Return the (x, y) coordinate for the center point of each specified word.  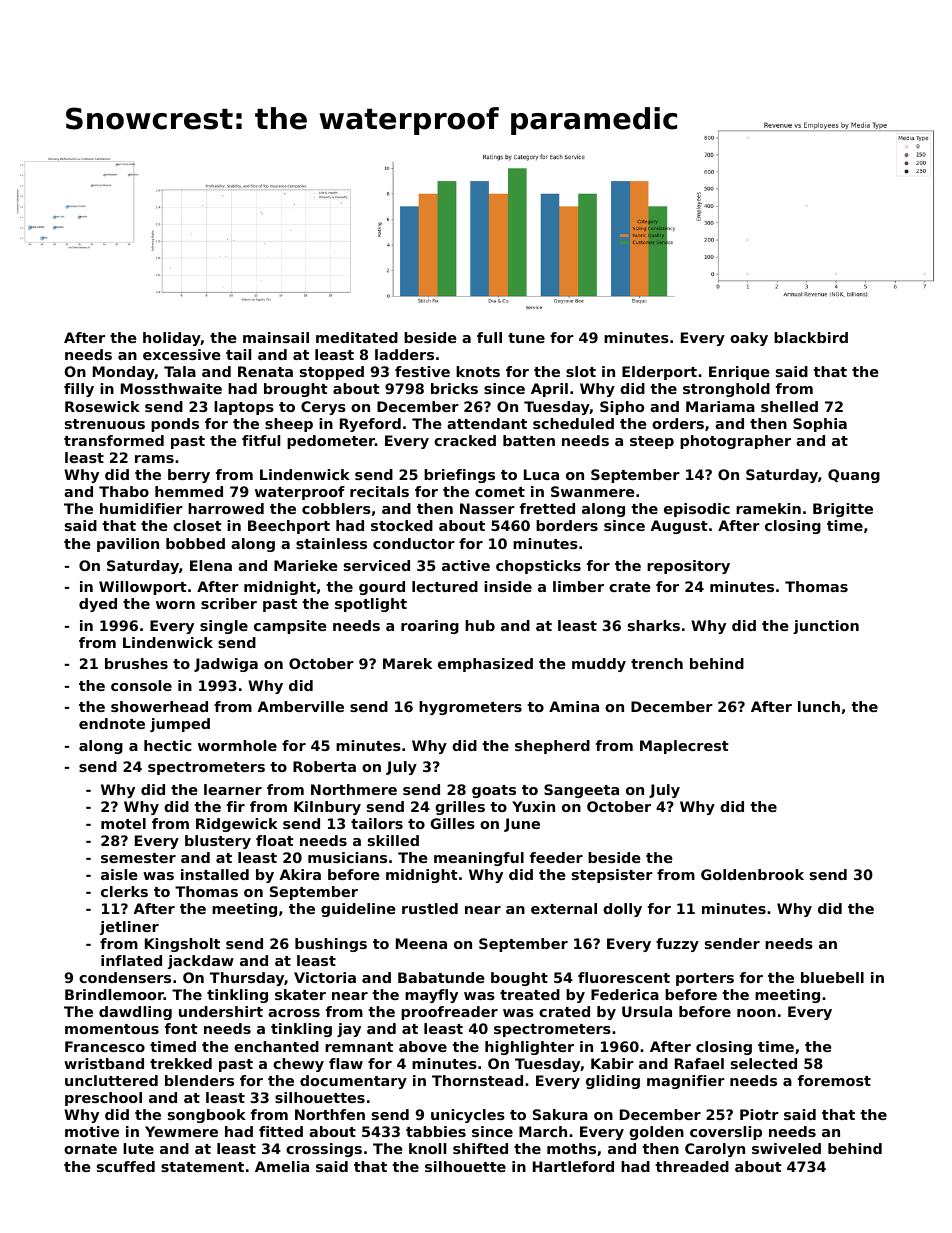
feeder (556, 857)
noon (756, 1013)
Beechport (289, 527)
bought (519, 979)
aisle (119, 874)
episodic (697, 510)
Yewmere (181, 1131)
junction (826, 627)
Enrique (739, 373)
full (489, 337)
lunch (819, 706)
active (466, 565)
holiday (172, 339)
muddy (599, 665)
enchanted (276, 1046)
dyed (98, 605)
